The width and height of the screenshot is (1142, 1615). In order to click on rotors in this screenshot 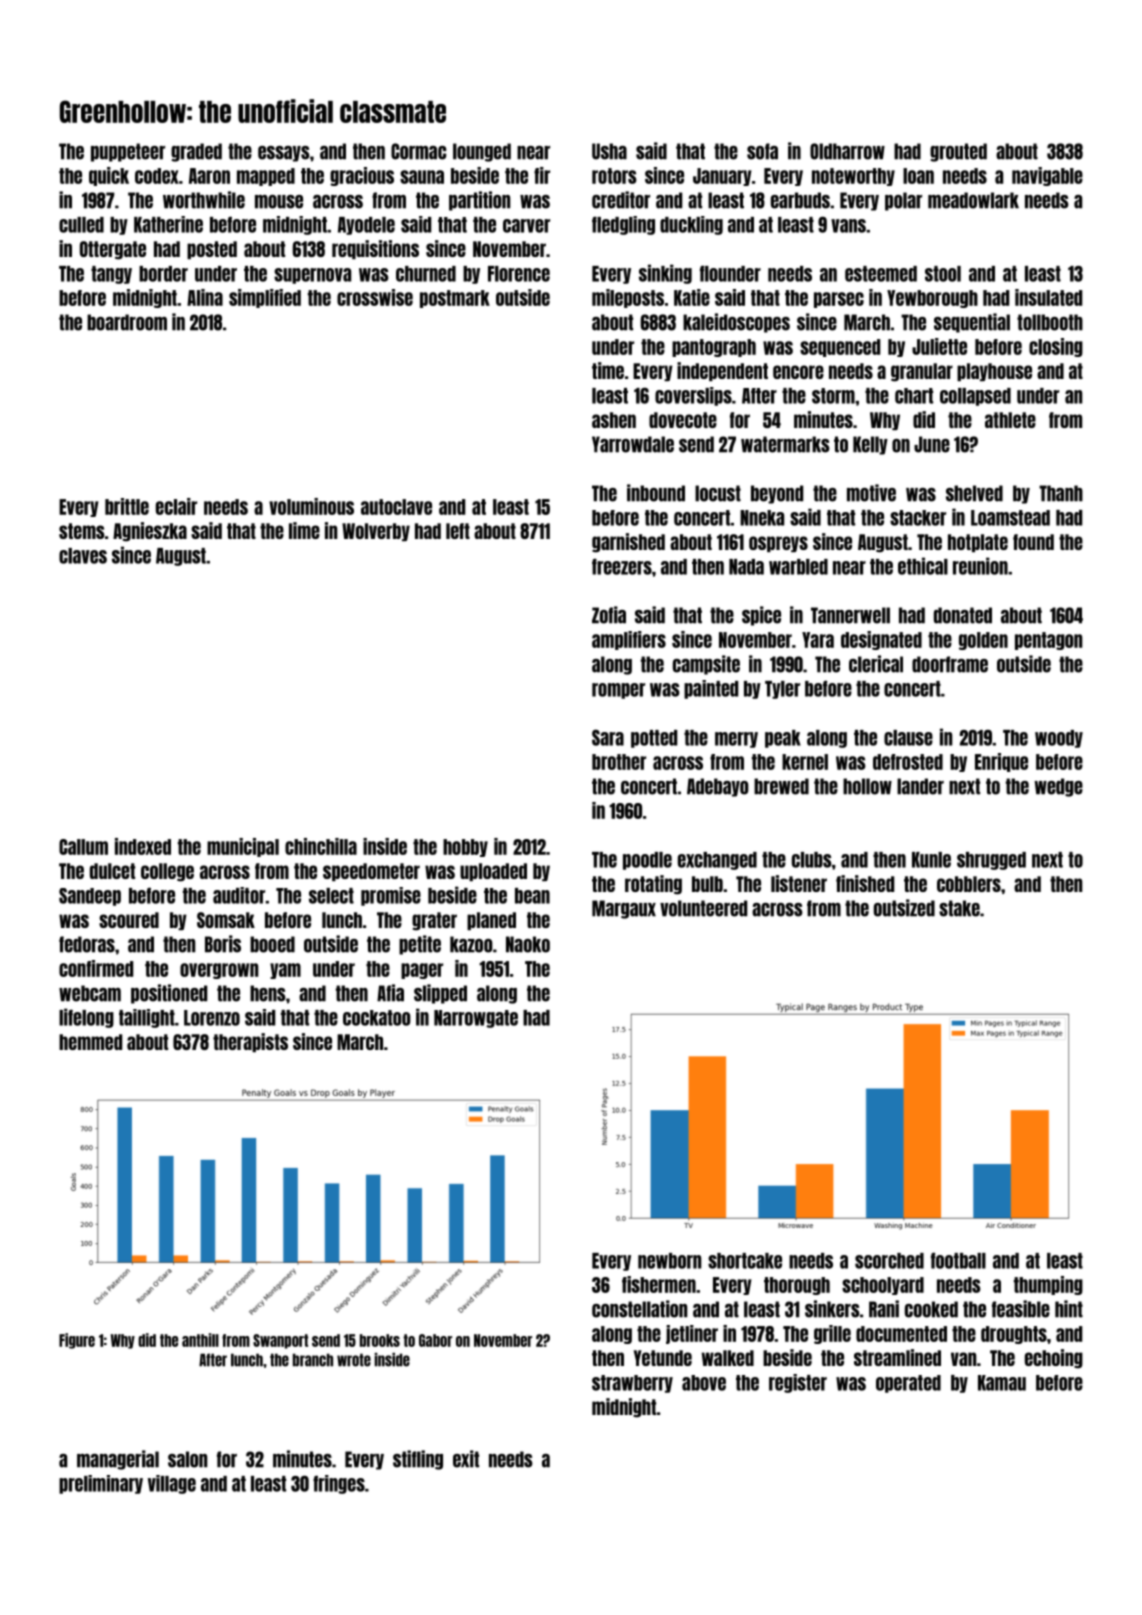, I will do `click(614, 176)`.
